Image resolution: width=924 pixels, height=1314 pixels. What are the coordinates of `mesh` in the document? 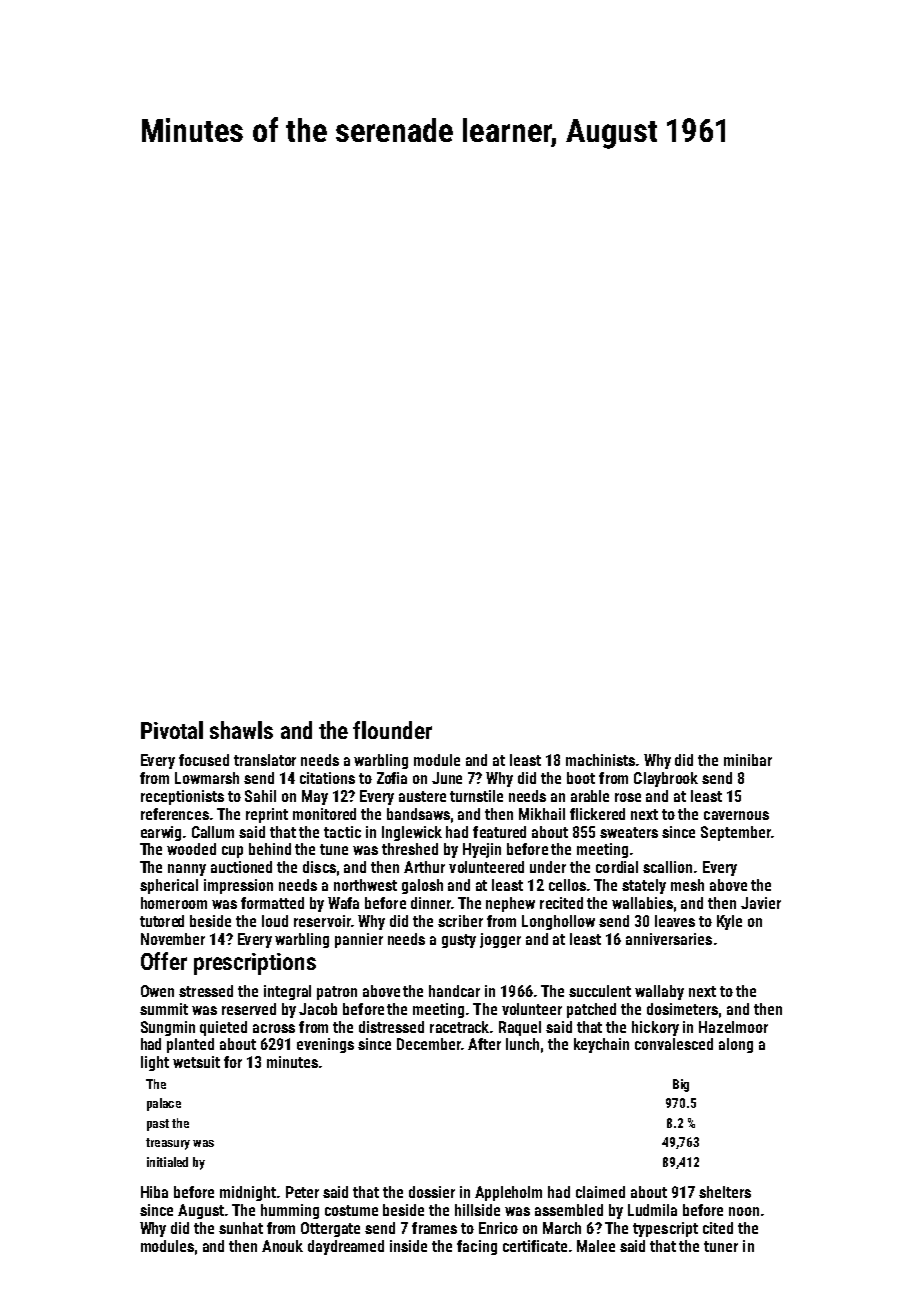 It's located at (687, 885).
